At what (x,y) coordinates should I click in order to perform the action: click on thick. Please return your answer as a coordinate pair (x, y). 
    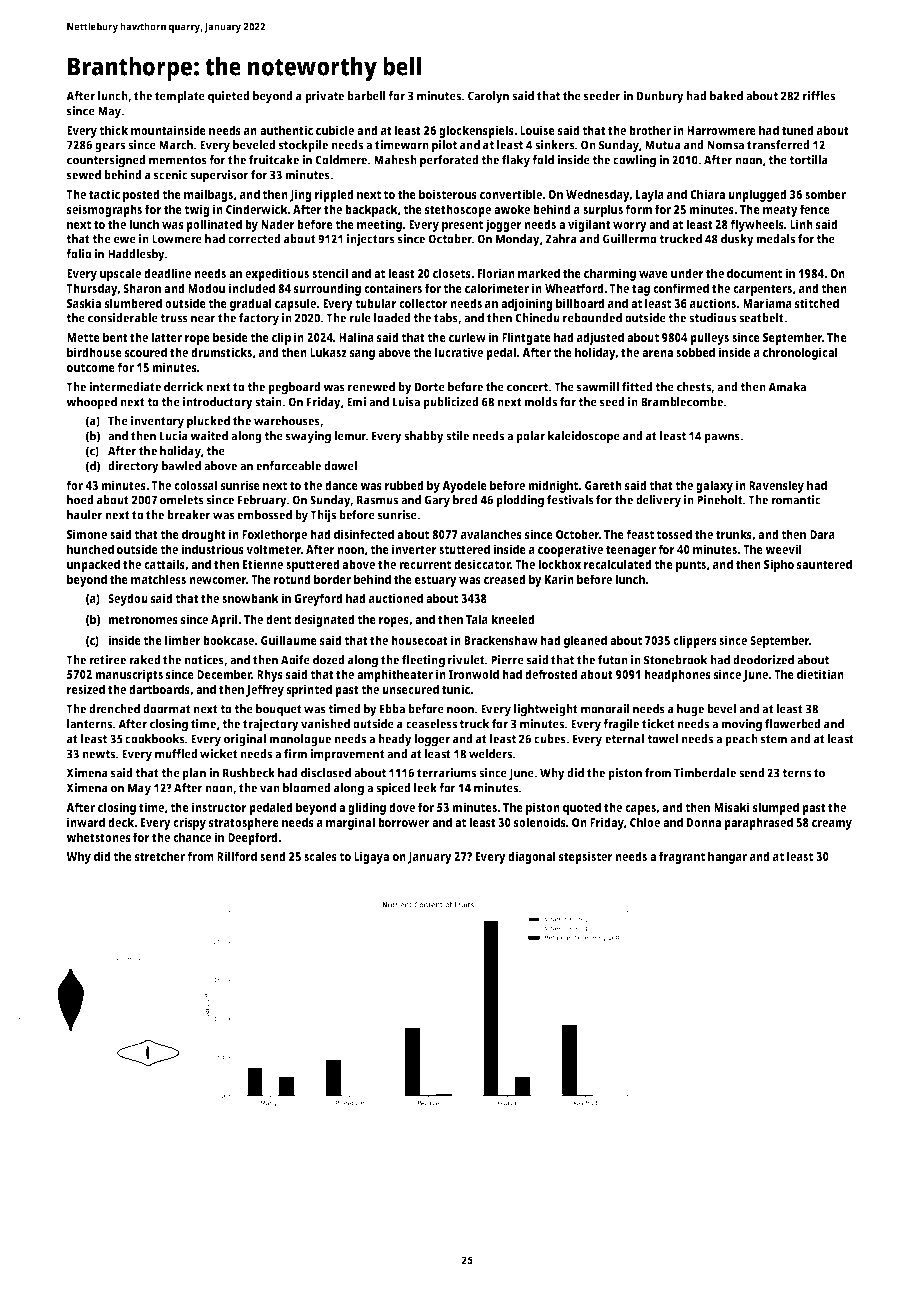
    Looking at the image, I should click on (113, 130).
